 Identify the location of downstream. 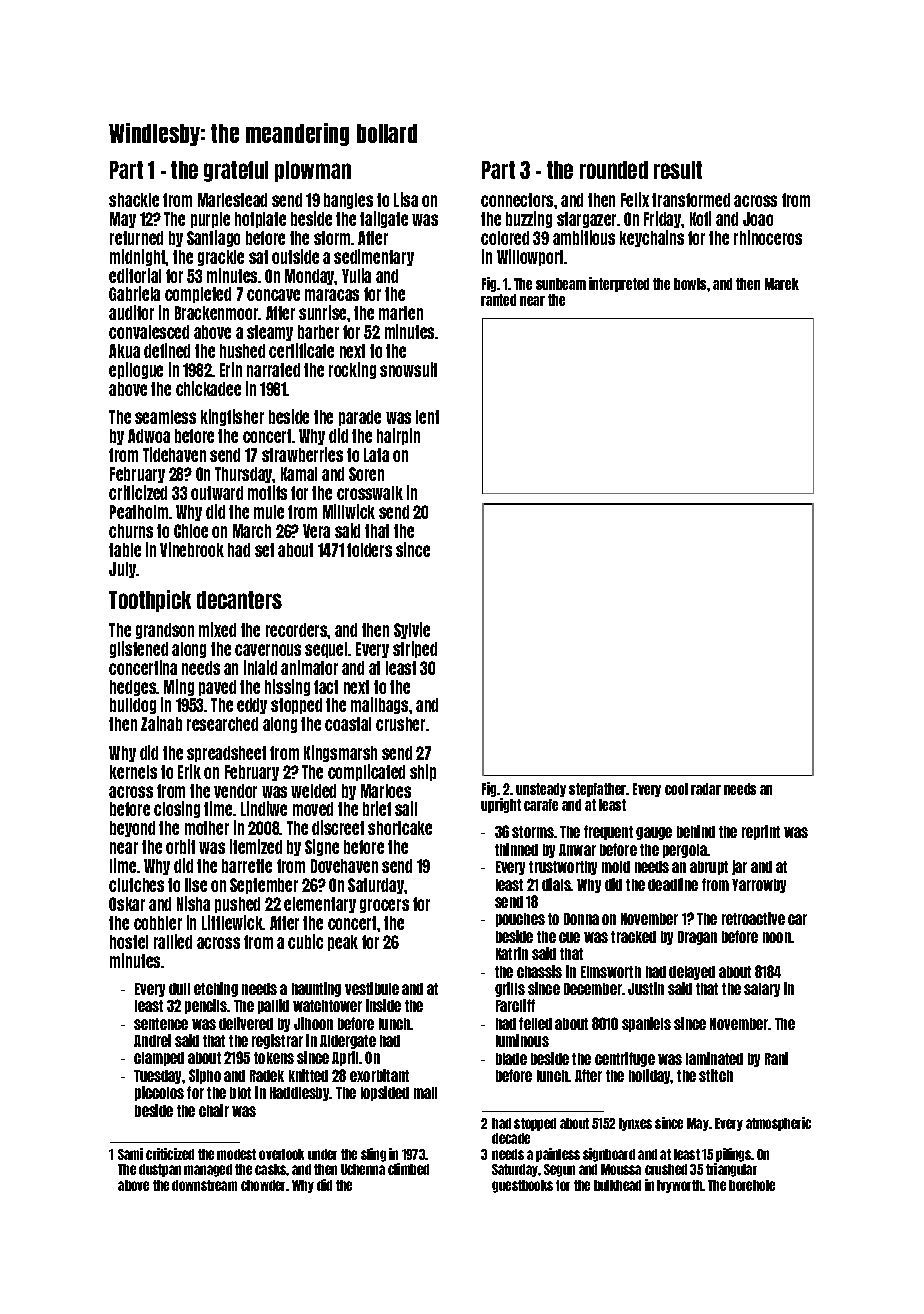
(204, 1185).
